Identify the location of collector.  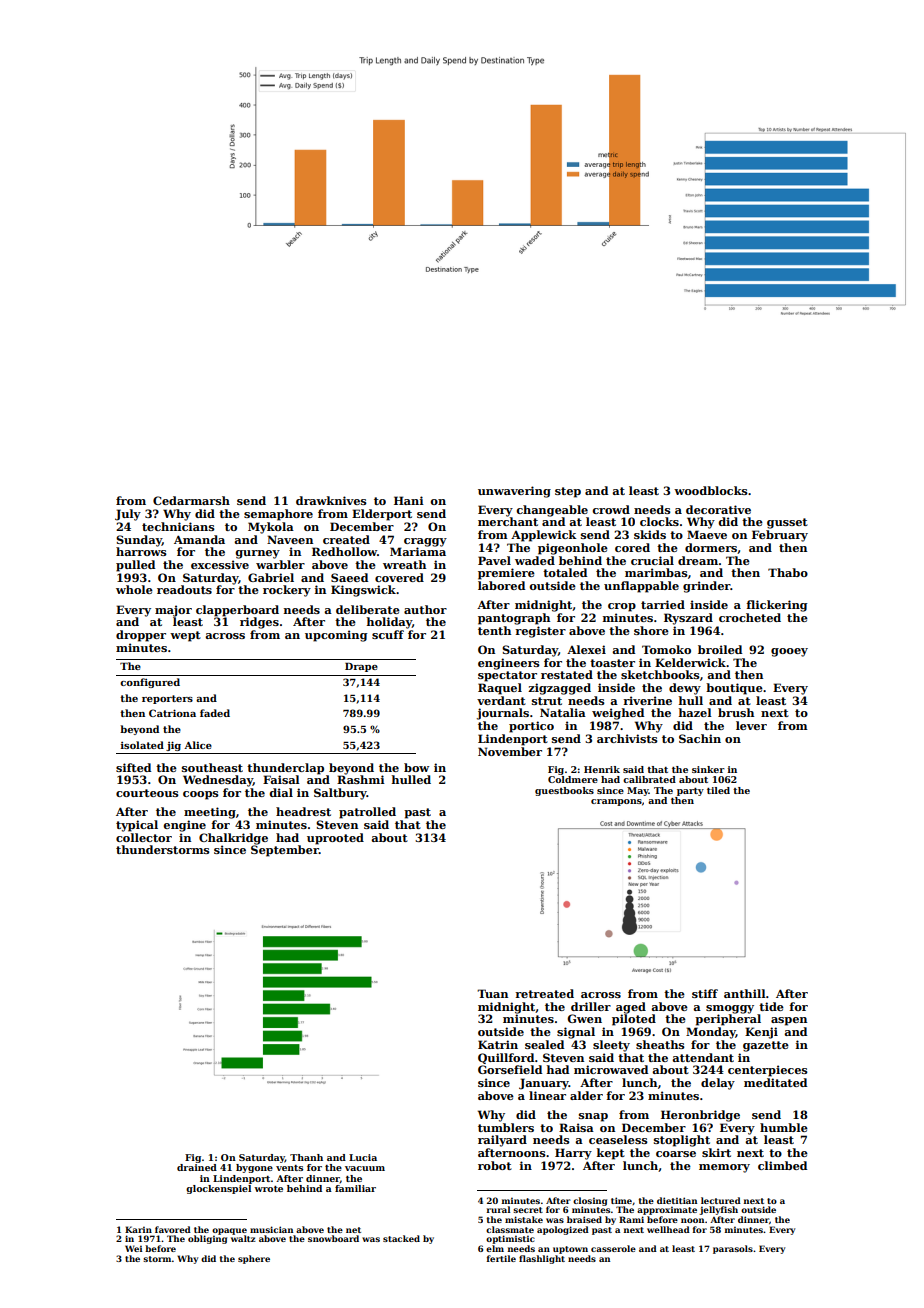
(144, 837).
